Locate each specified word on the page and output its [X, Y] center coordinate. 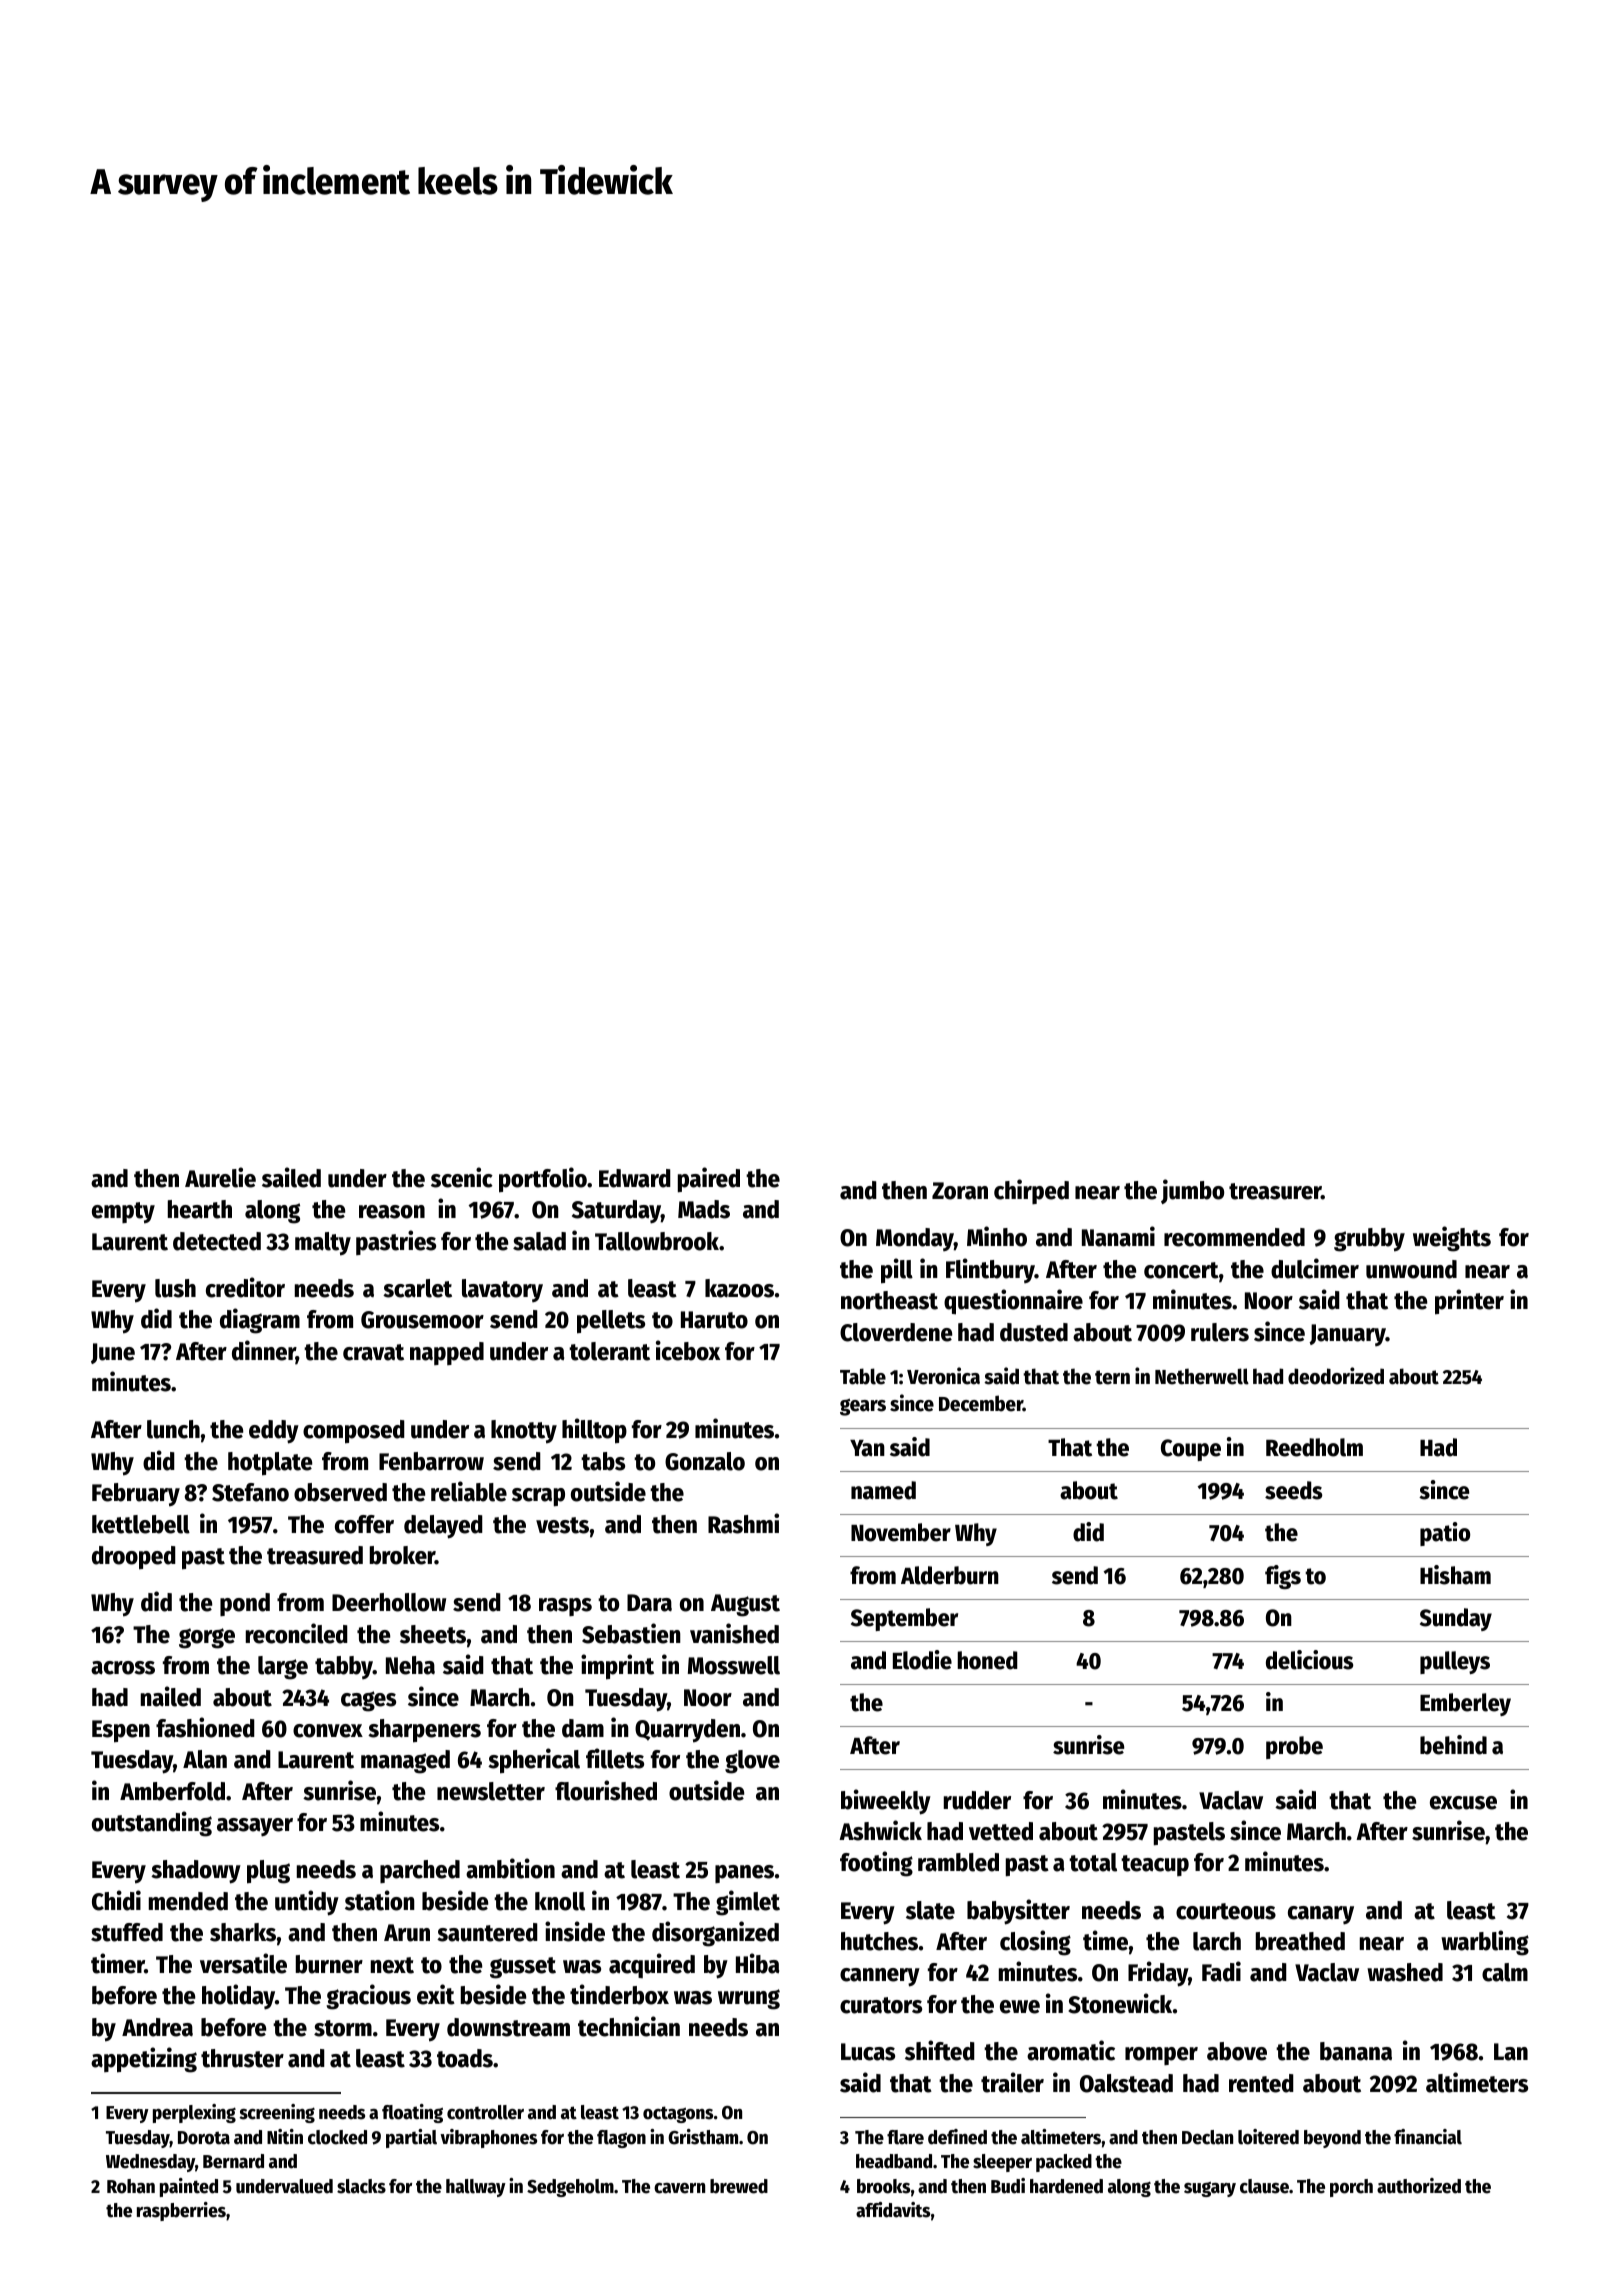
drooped [134, 1558]
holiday [238, 1997]
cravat [373, 1352]
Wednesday [150, 2163]
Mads [704, 1209]
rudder [977, 1800]
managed [405, 1762]
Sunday [1456, 1619]
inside [575, 1931]
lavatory [502, 1290]
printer [1469, 1302]
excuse [1463, 1803]
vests [562, 1525]
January [1347, 1335]
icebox [688, 1350]
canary [1321, 1915]
